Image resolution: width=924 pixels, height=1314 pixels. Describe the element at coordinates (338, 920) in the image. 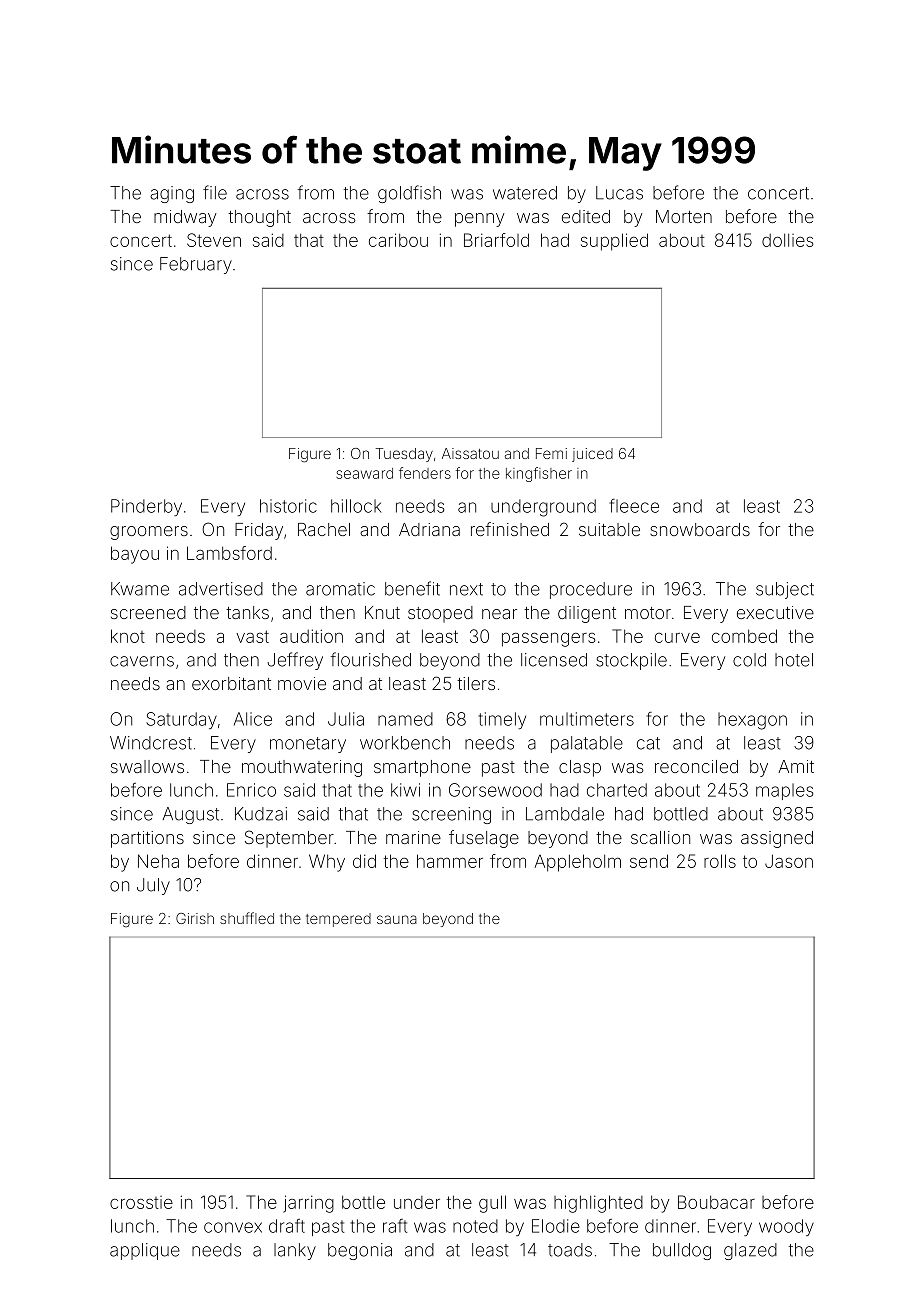

I see `tempered` at that location.
